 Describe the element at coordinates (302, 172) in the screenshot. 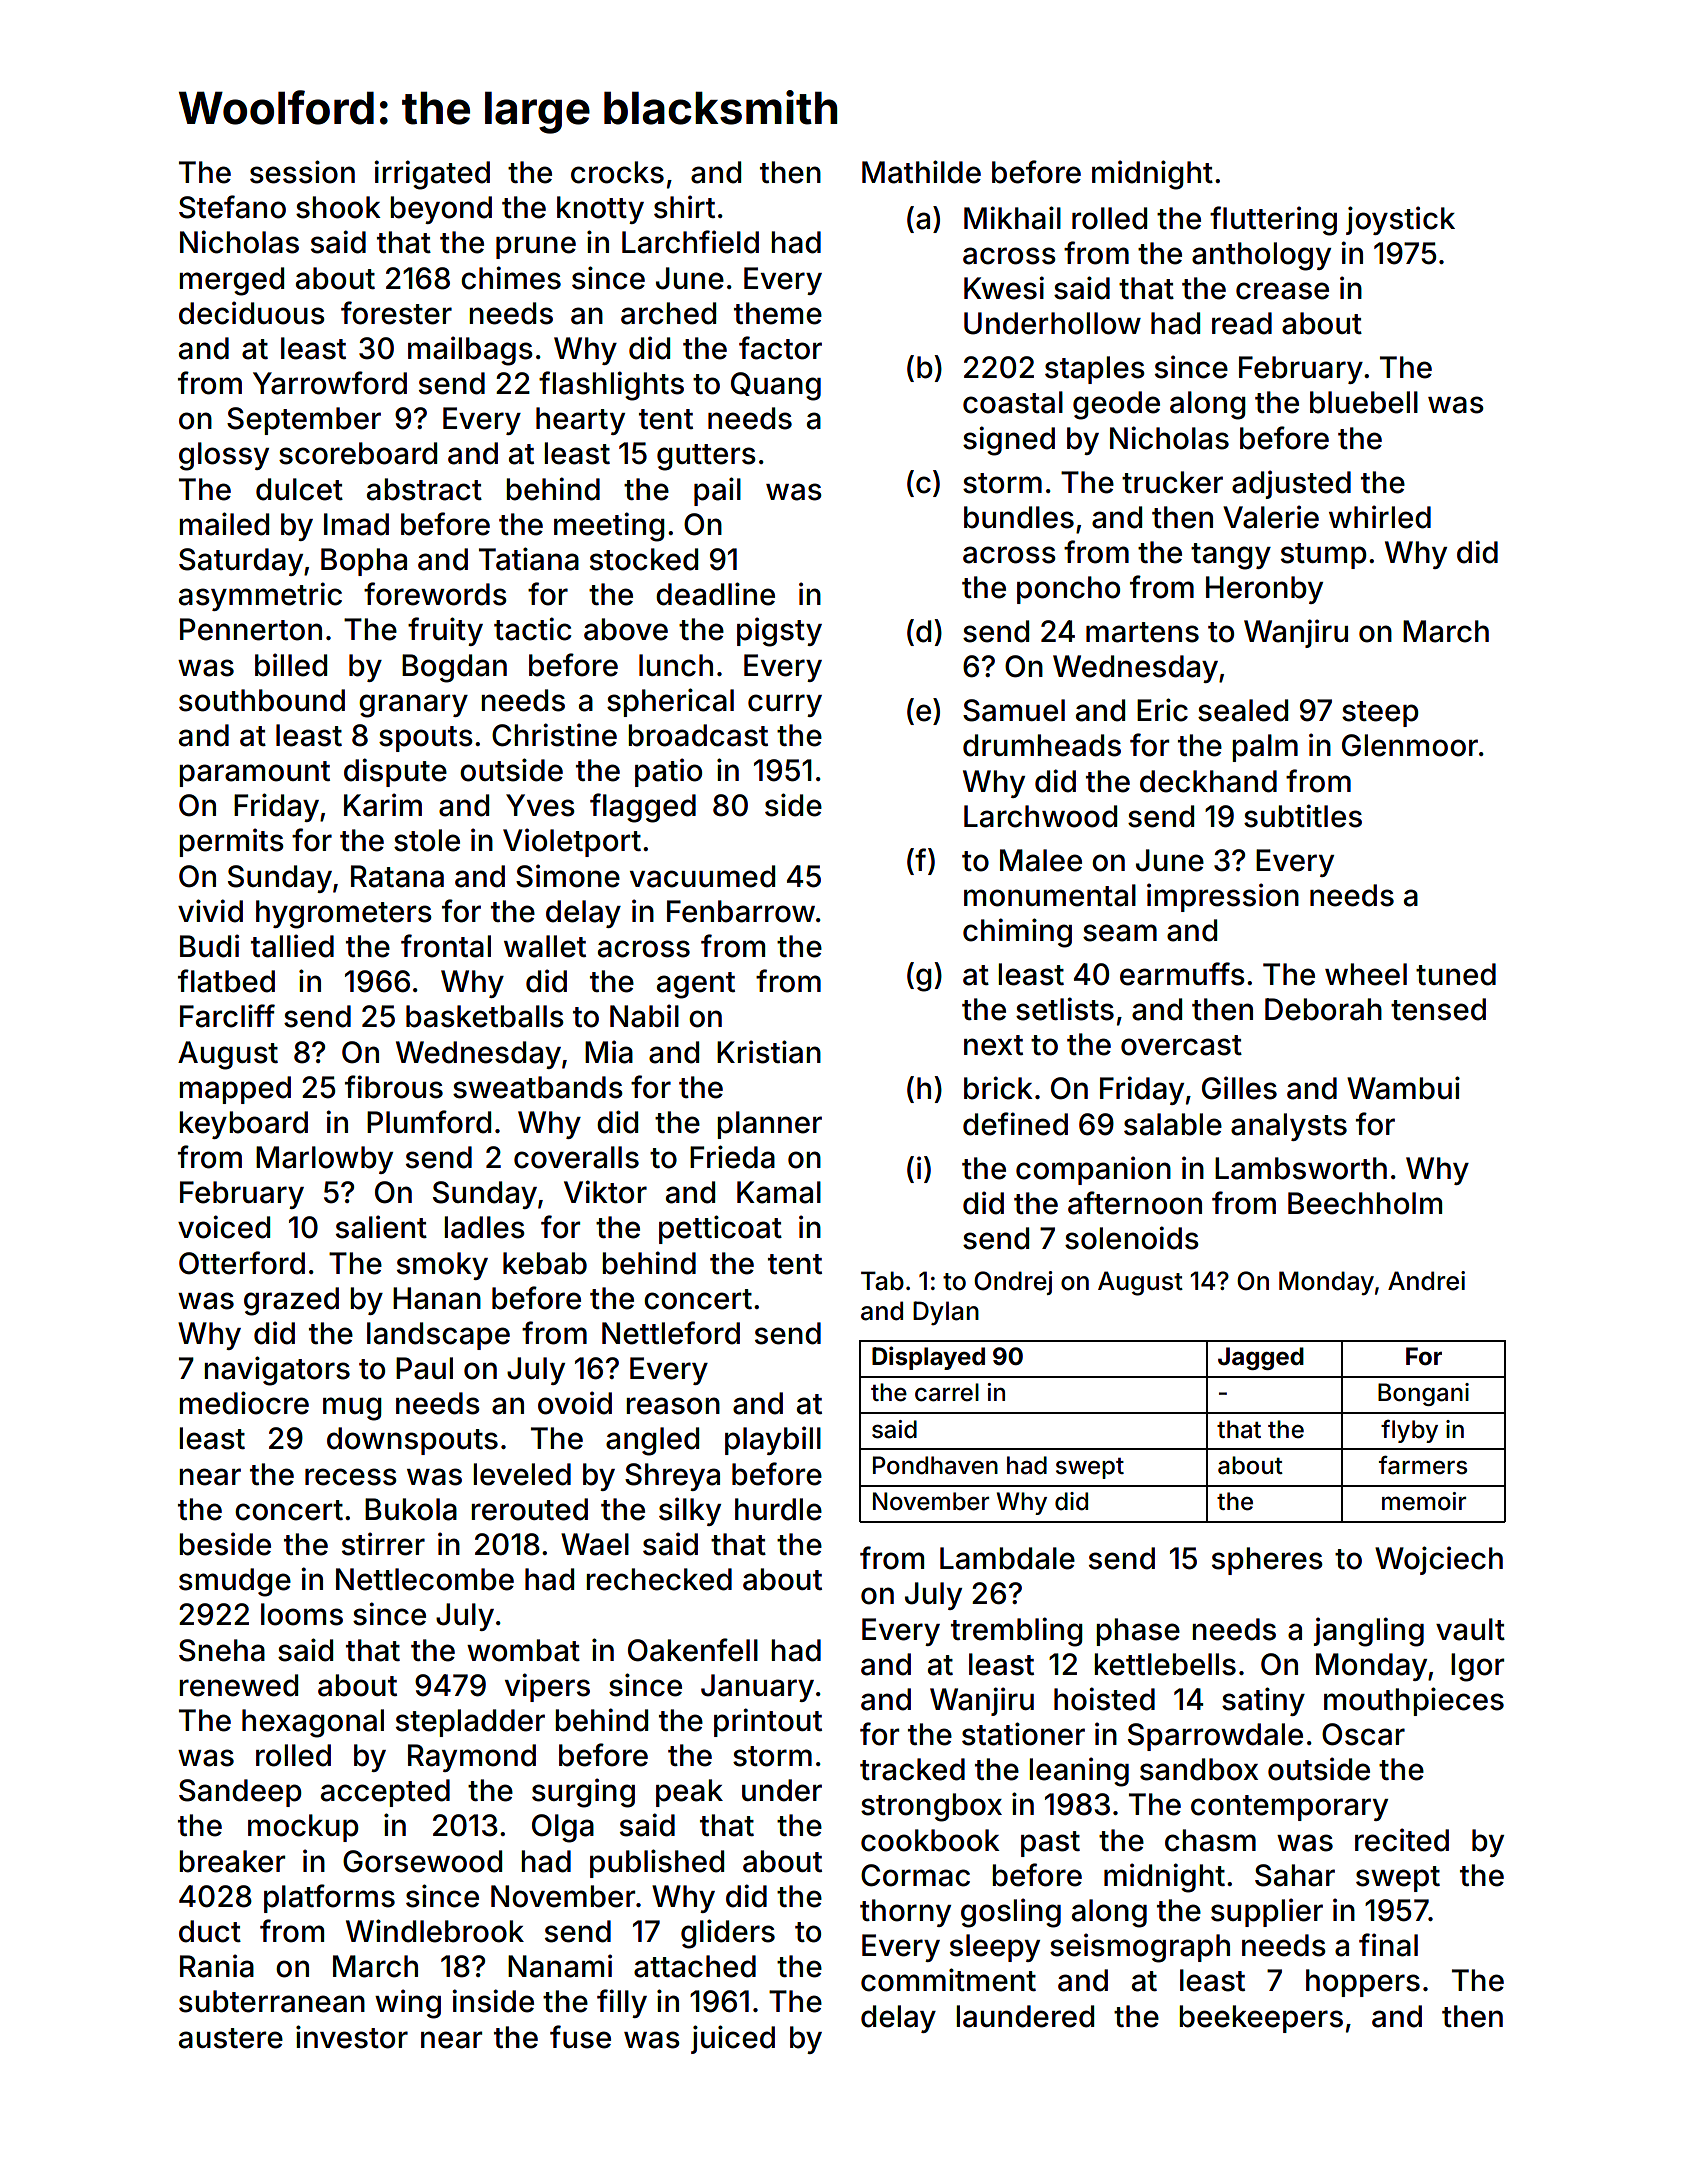

I see `session` at that location.
